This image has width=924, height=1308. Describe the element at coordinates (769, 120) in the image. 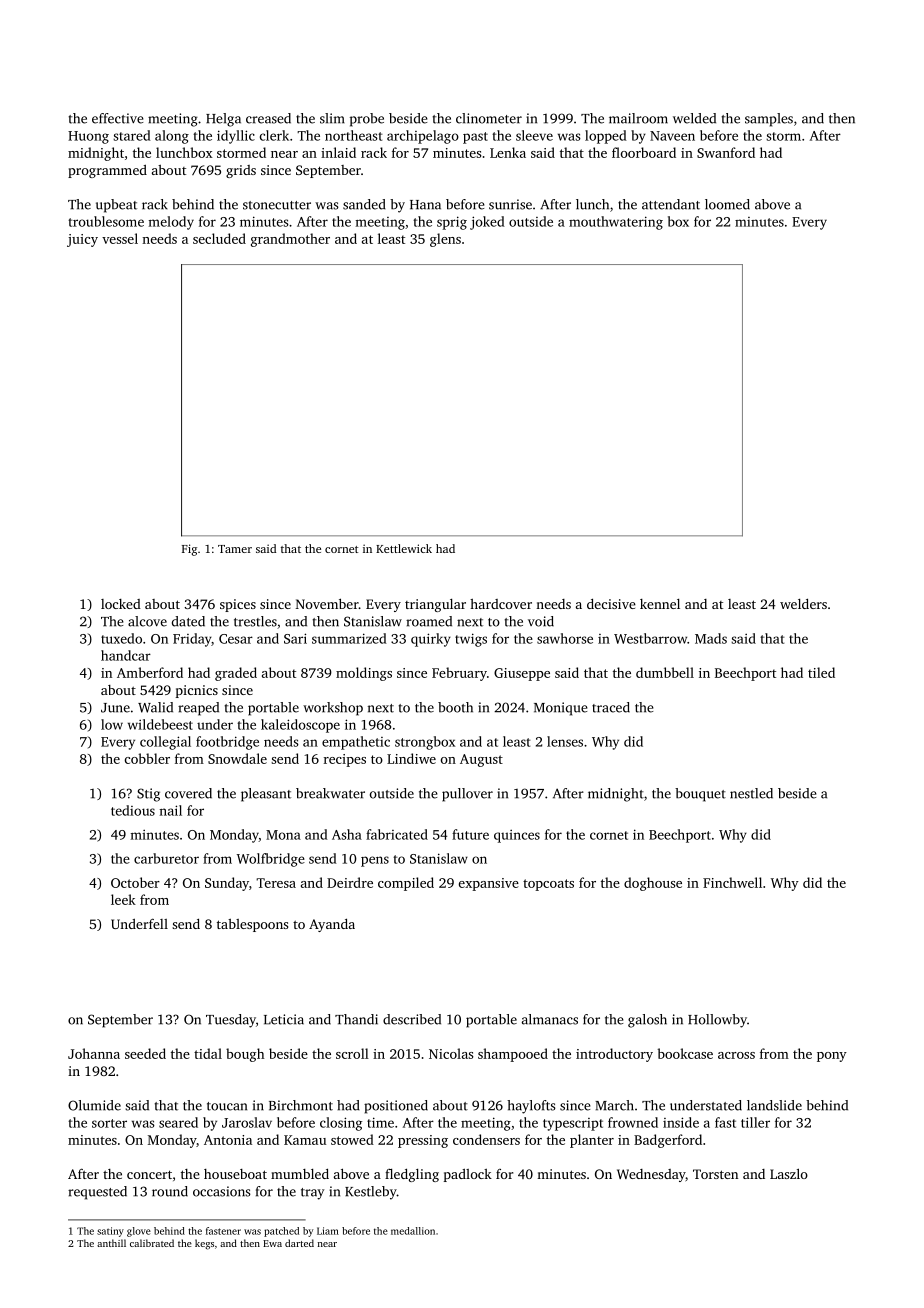

I see `samples` at that location.
